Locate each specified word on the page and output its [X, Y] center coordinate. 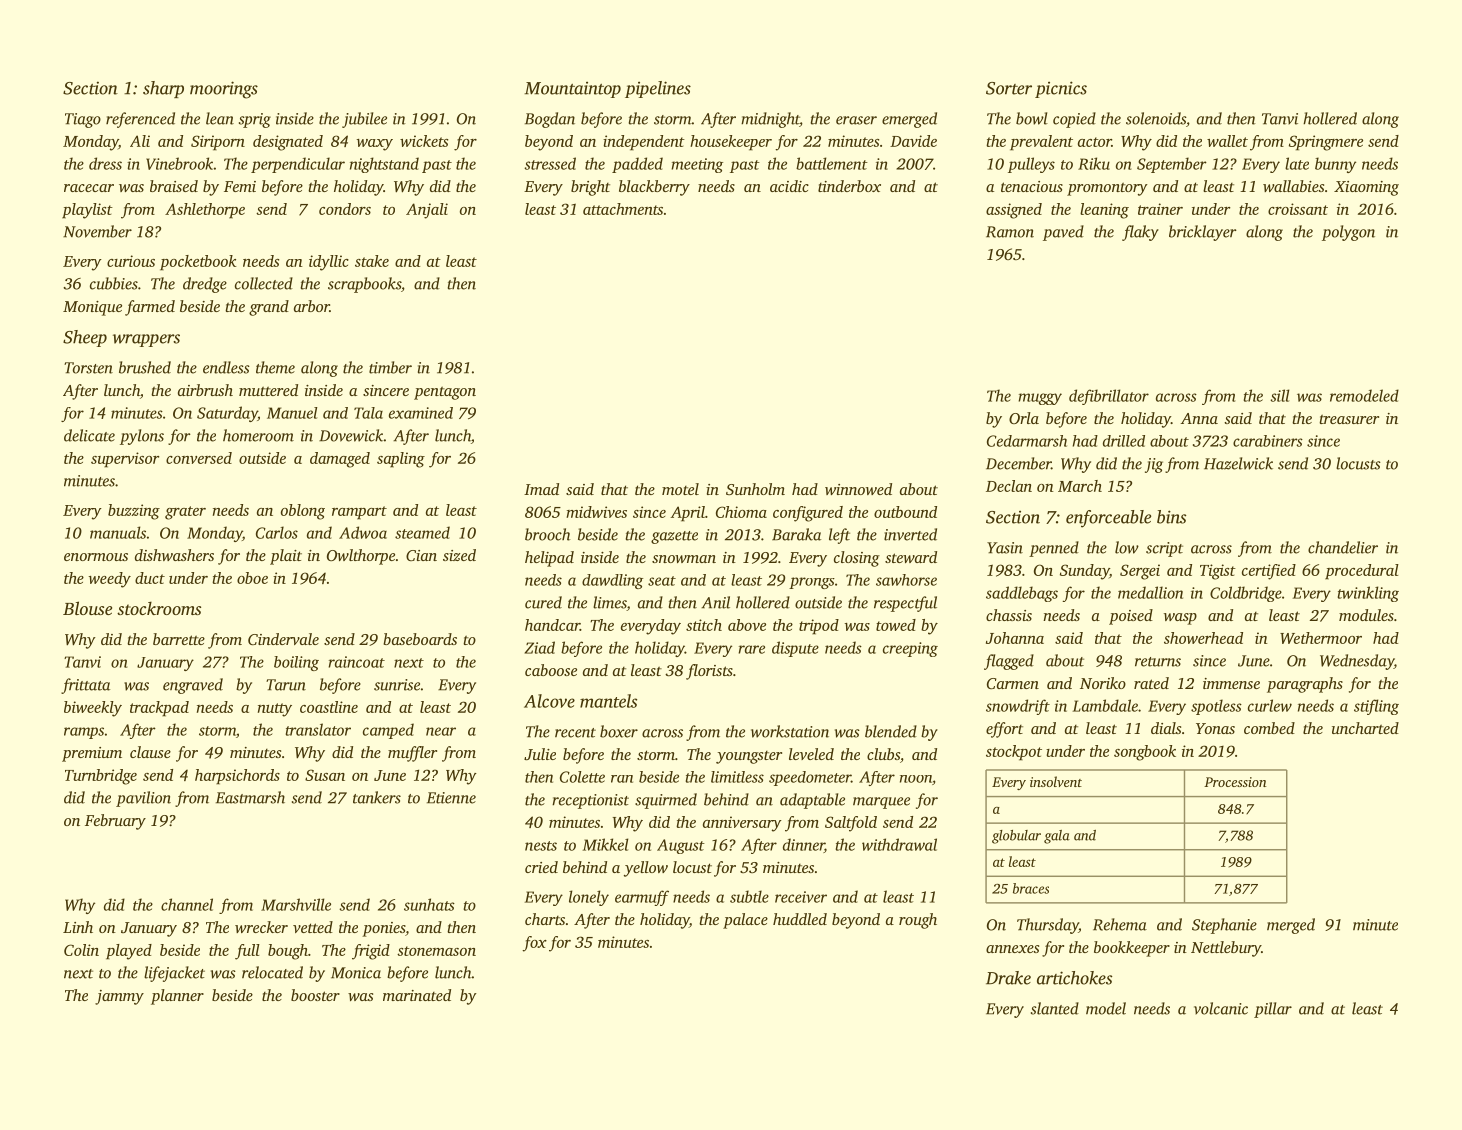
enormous [96, 557]
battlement [832, 163]
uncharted [1365, 728]
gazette [674, 537]
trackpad [159, 709]
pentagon [445, 393]
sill [1279, 395]
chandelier [1343, 547]
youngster [749, 757]
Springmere [1326, 143]
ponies [383, 929]
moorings [224, 90]
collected [264, 283]
